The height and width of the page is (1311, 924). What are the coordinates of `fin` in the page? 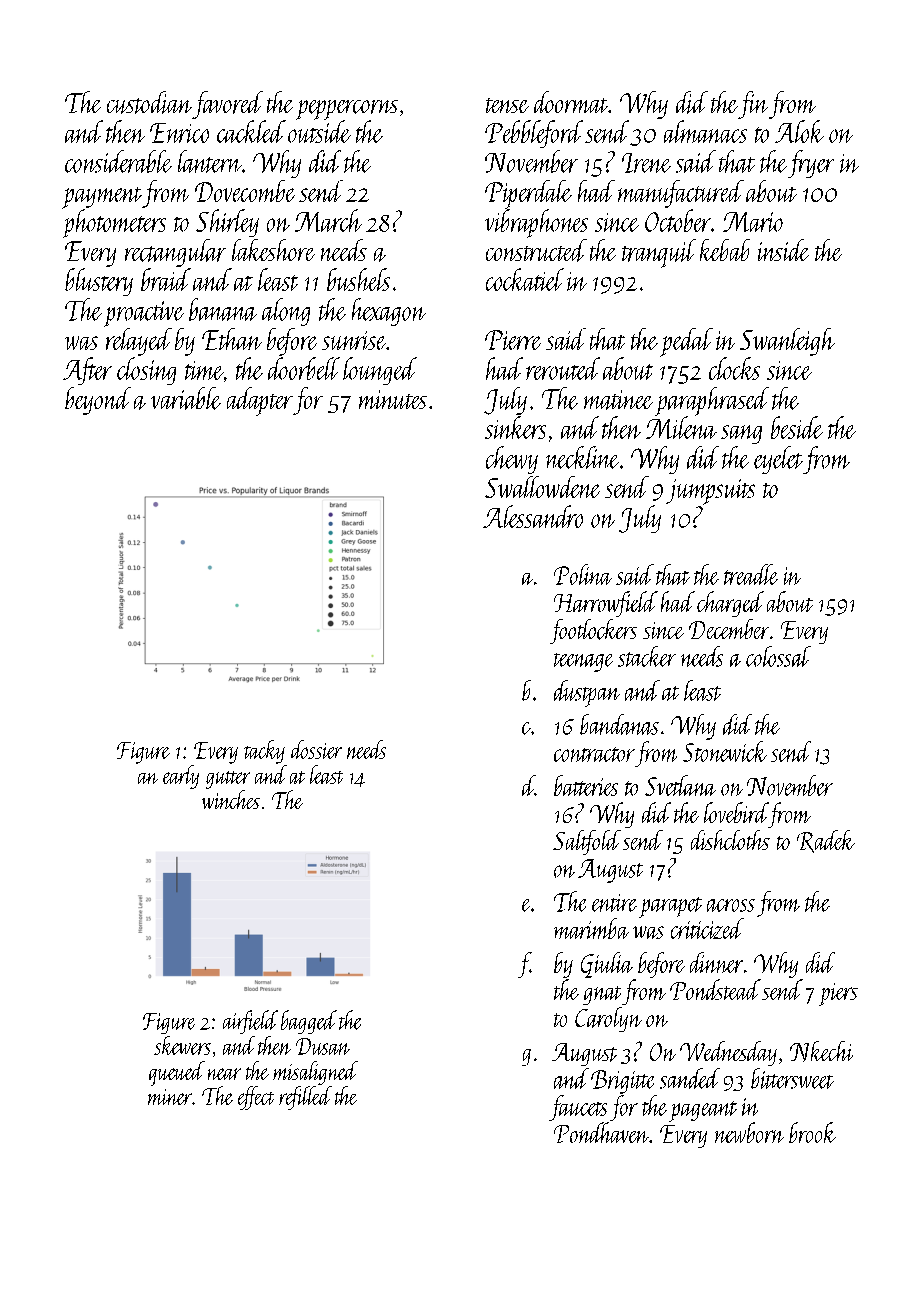 It's located at (753, 105).
